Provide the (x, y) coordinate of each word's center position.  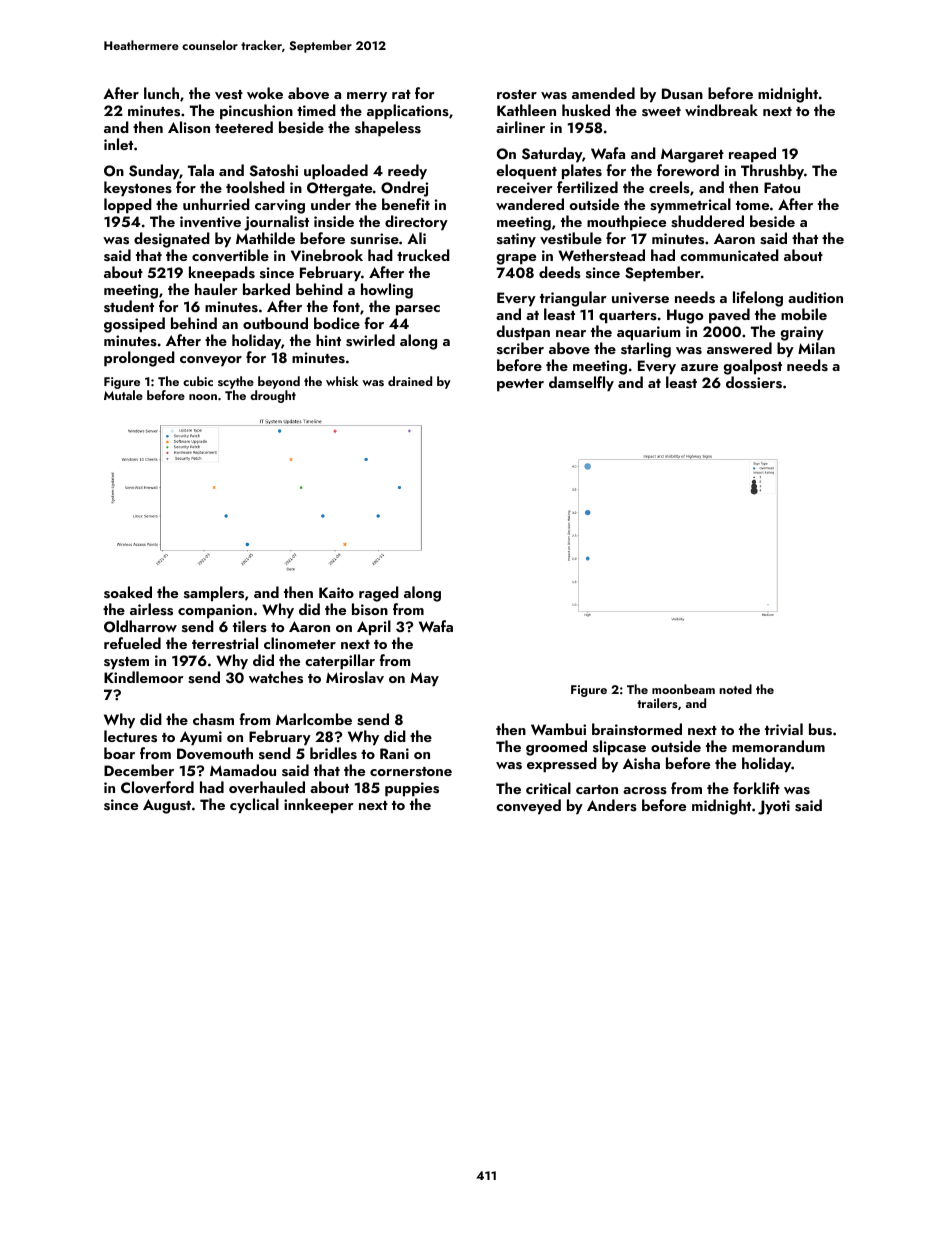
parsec (418, 310)
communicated (729, 255)
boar (119, 753)
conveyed (528, 807)
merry (367, 97)
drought (273, 396)
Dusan (682, 94)
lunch (161, 93)
